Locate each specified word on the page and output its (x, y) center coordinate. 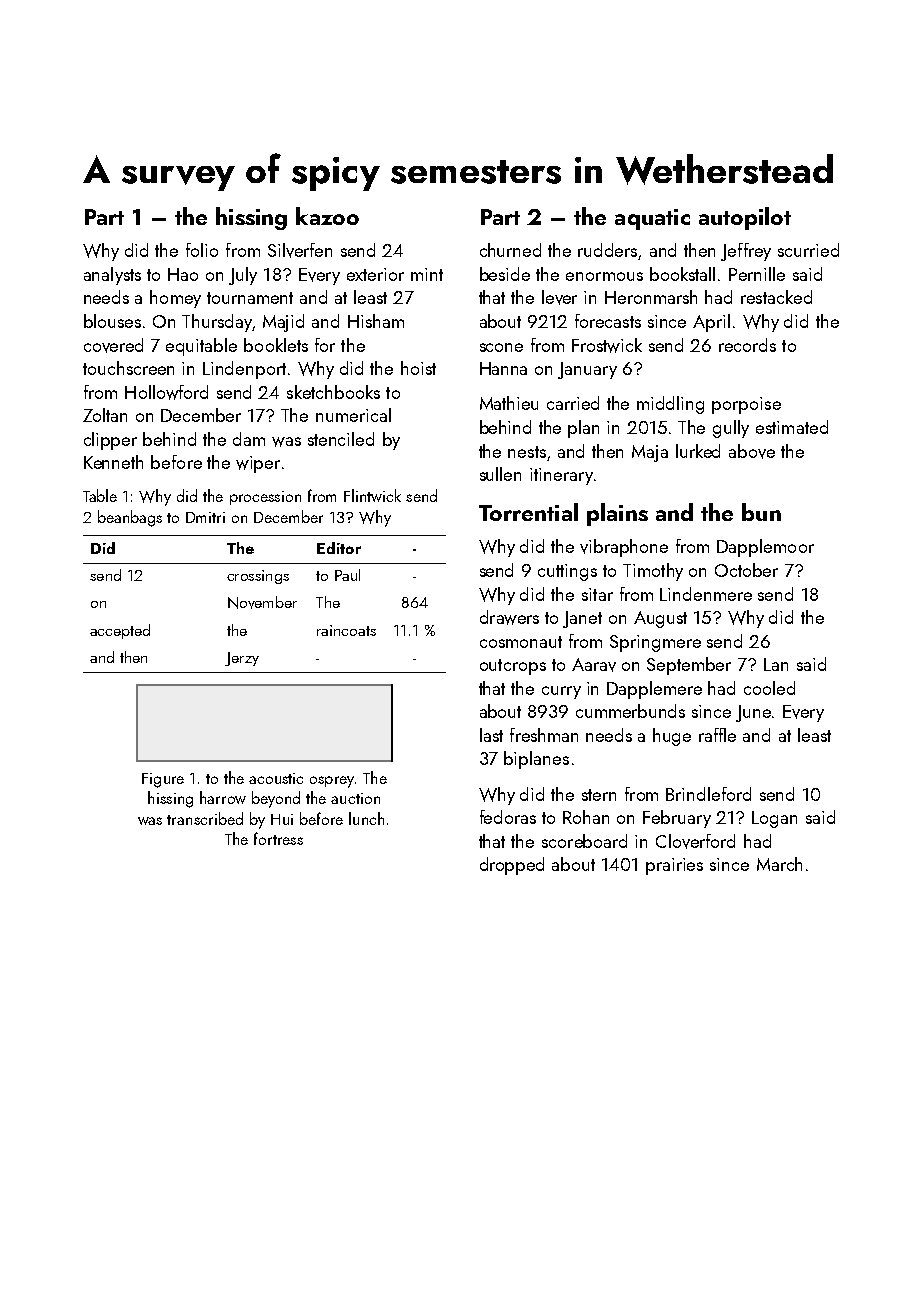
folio (202, 250)
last (491, 735)
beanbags (130, 518)
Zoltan (105, 415)
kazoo (327, 216)
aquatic (652, 219)
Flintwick (372, 495)
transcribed (205, 818)
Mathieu (509, 403)
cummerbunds (630, 711)
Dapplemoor (765, 548)
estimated (792, 427)
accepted (120, 631)
